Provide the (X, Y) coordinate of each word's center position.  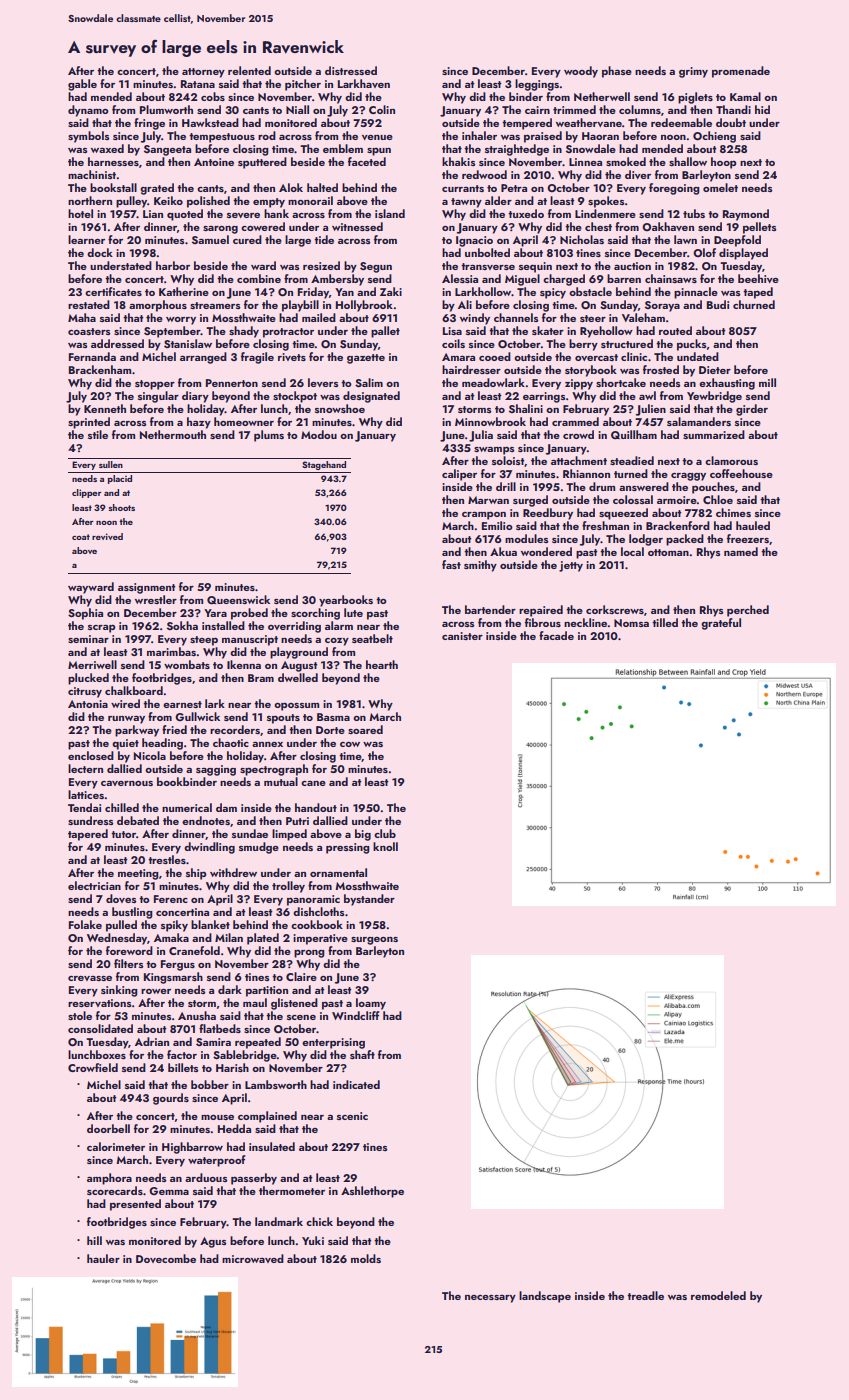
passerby (254, 1179)
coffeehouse (741, 473)
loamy (371, 1004)
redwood (484, 174)
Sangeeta (167, 150)
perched (748, 611)
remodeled (718, 1295)
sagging (216, 770)
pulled (121, 926)
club (385, 833)
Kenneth (105, 408)
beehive (758, 278)
